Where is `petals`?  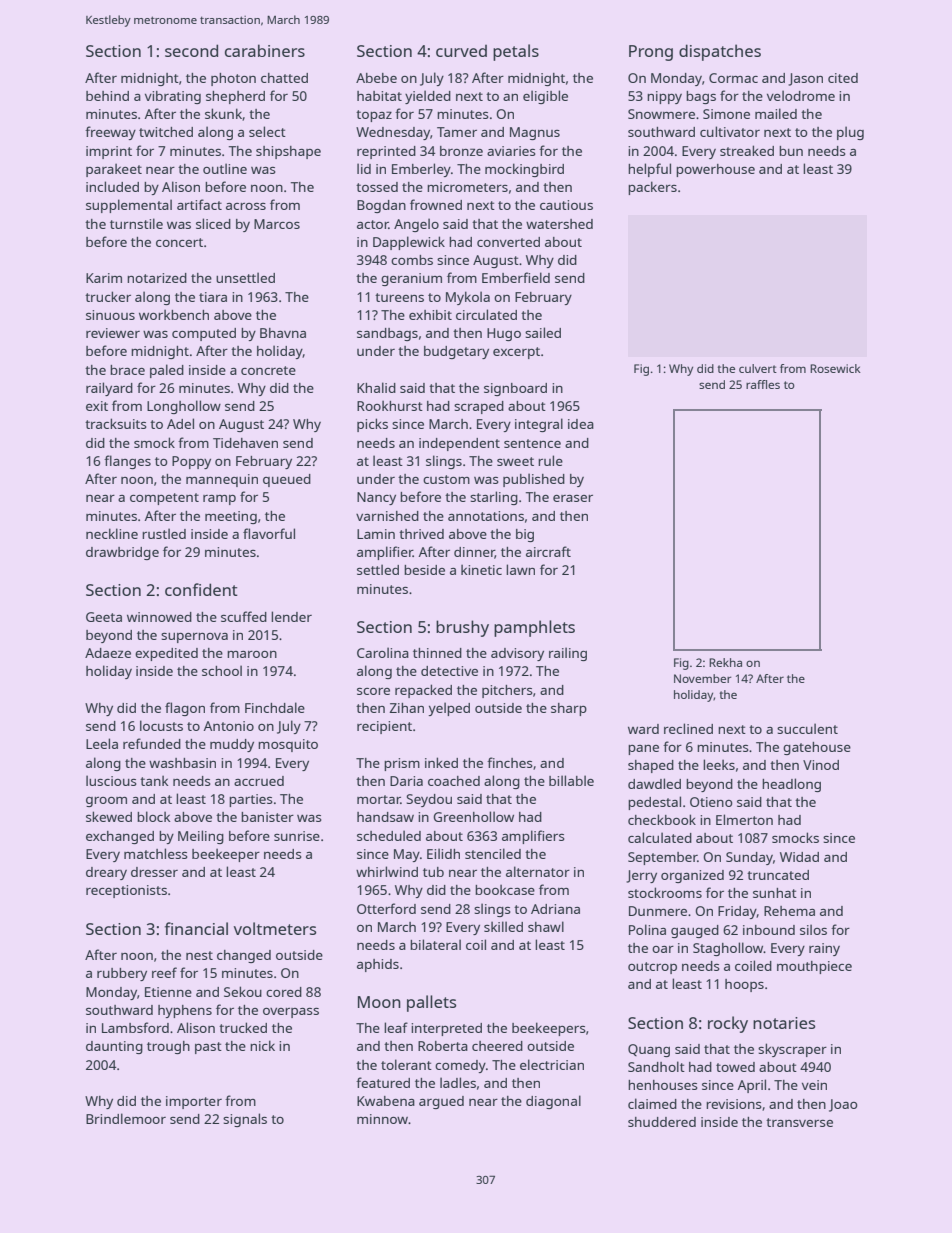
petals is located at coordinates (516, 52).
